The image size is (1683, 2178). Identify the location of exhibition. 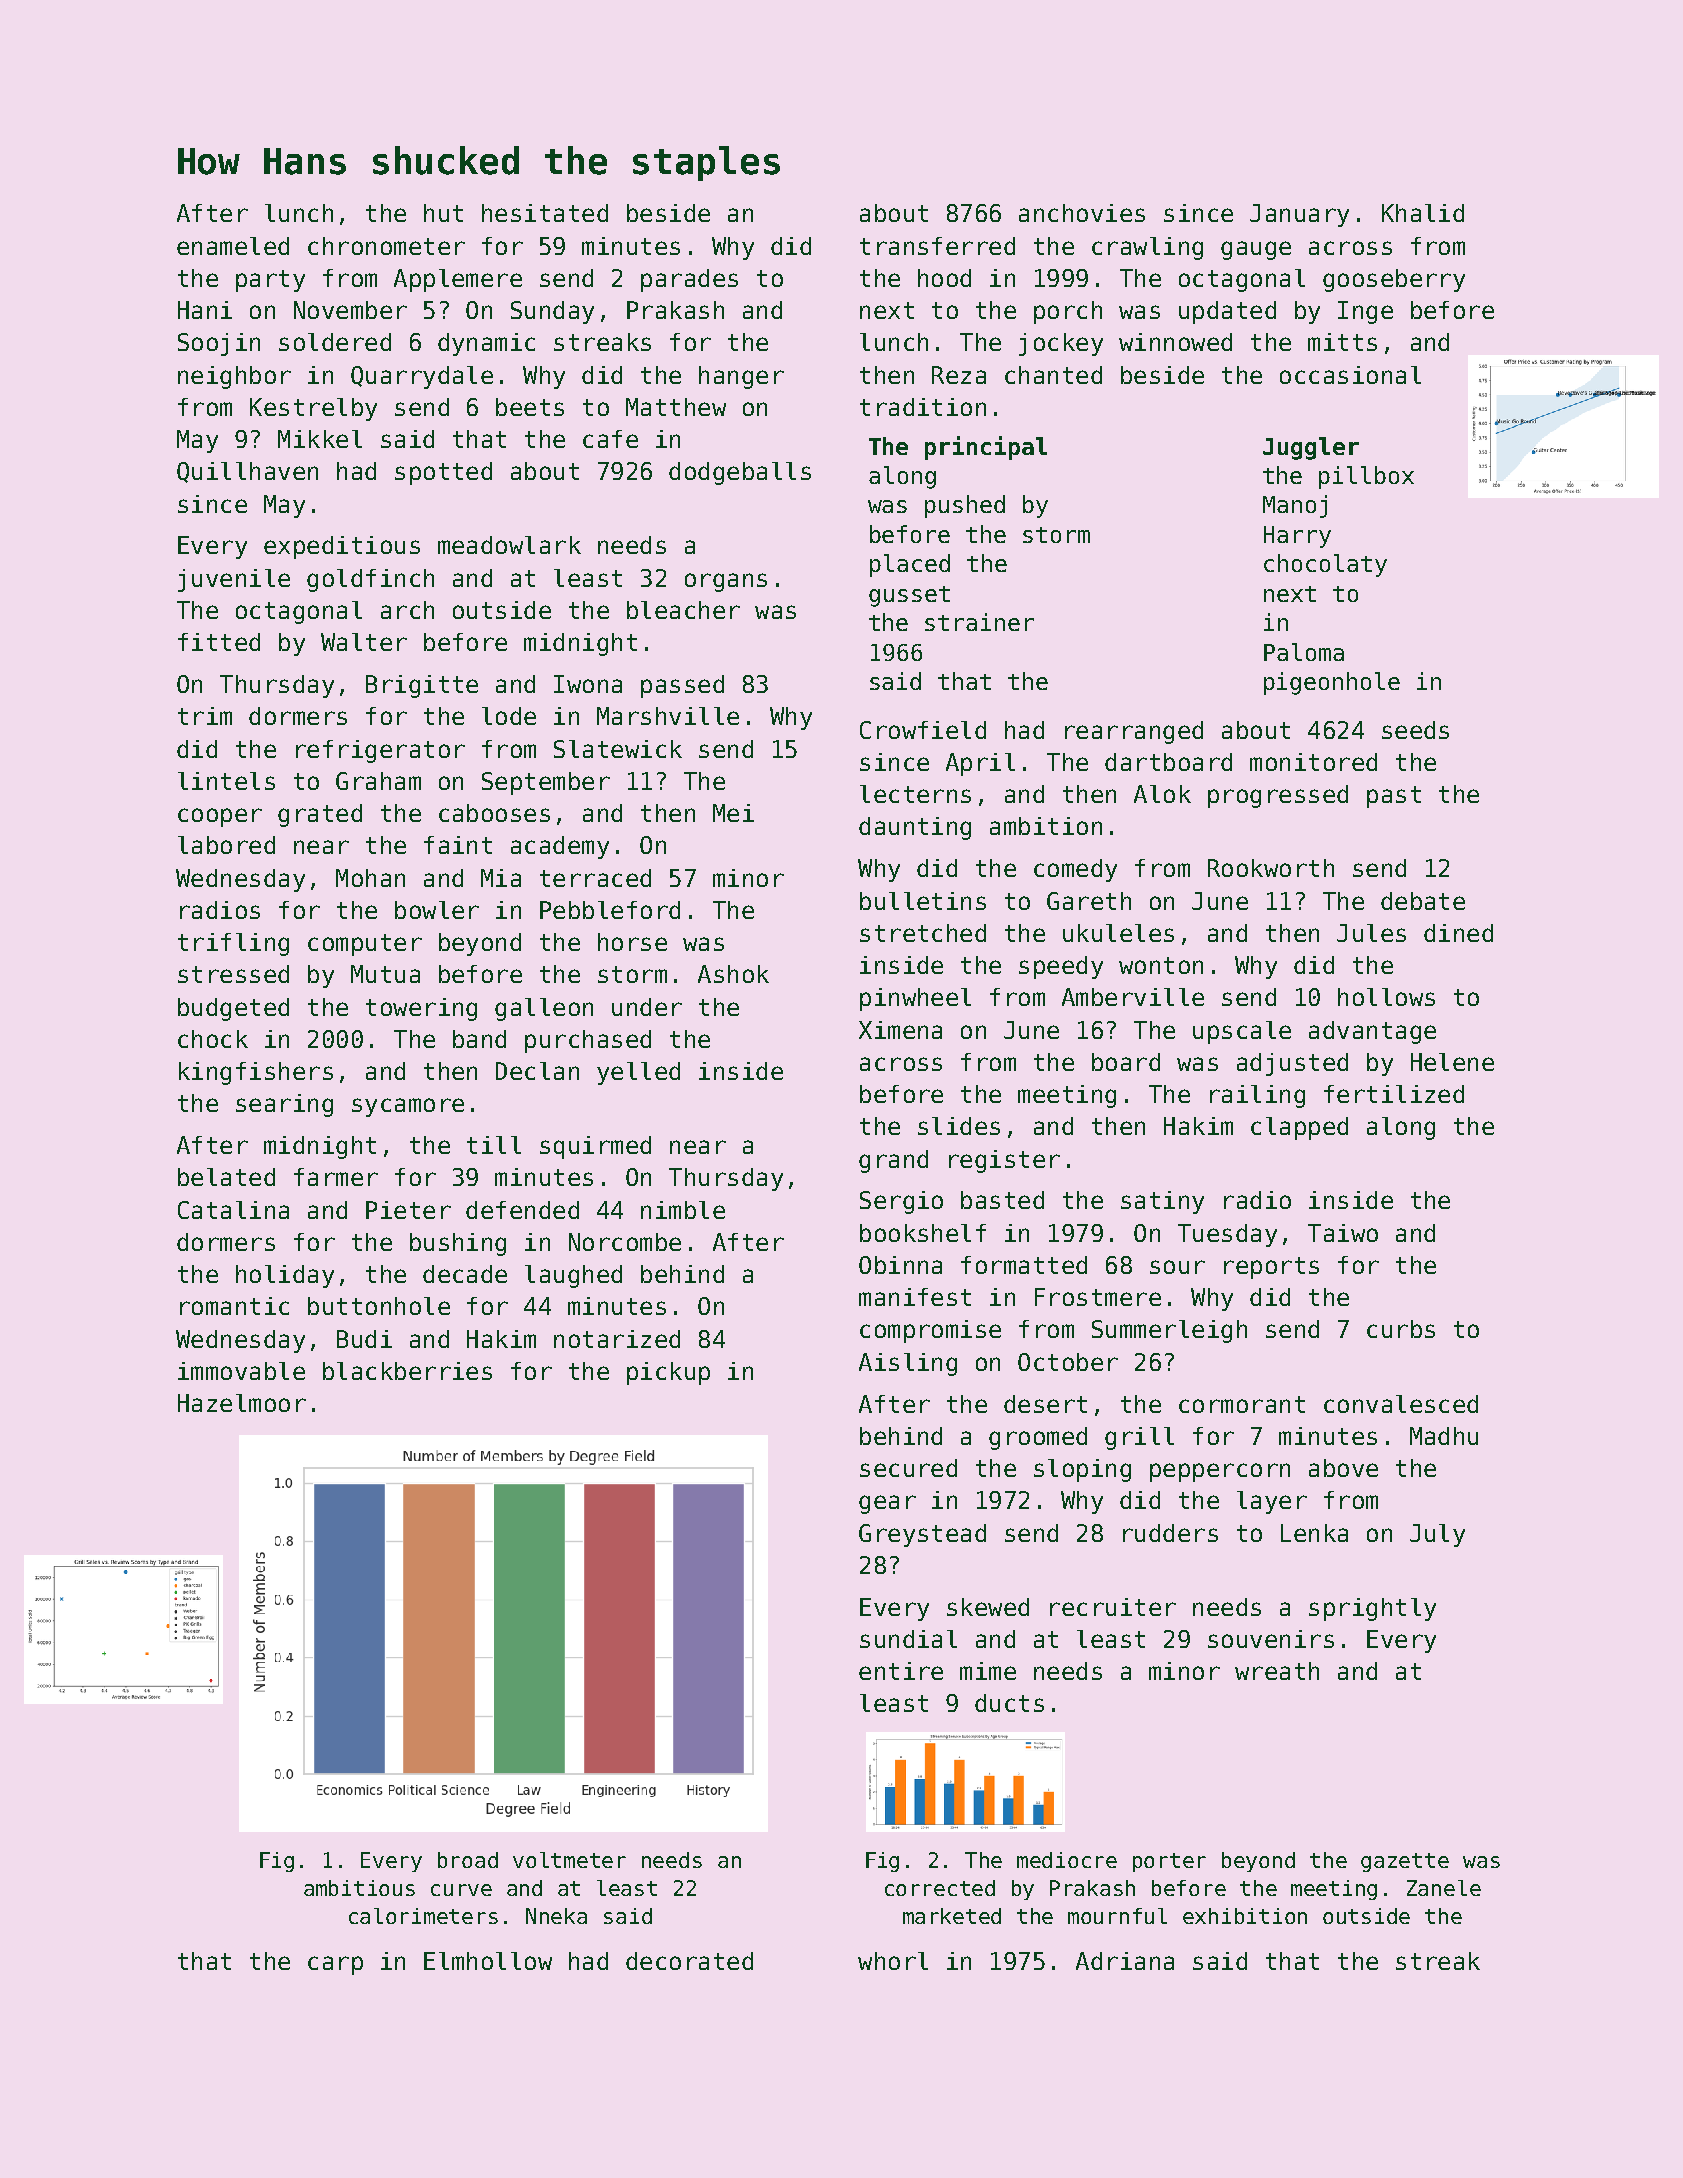
(1245, 1916).
